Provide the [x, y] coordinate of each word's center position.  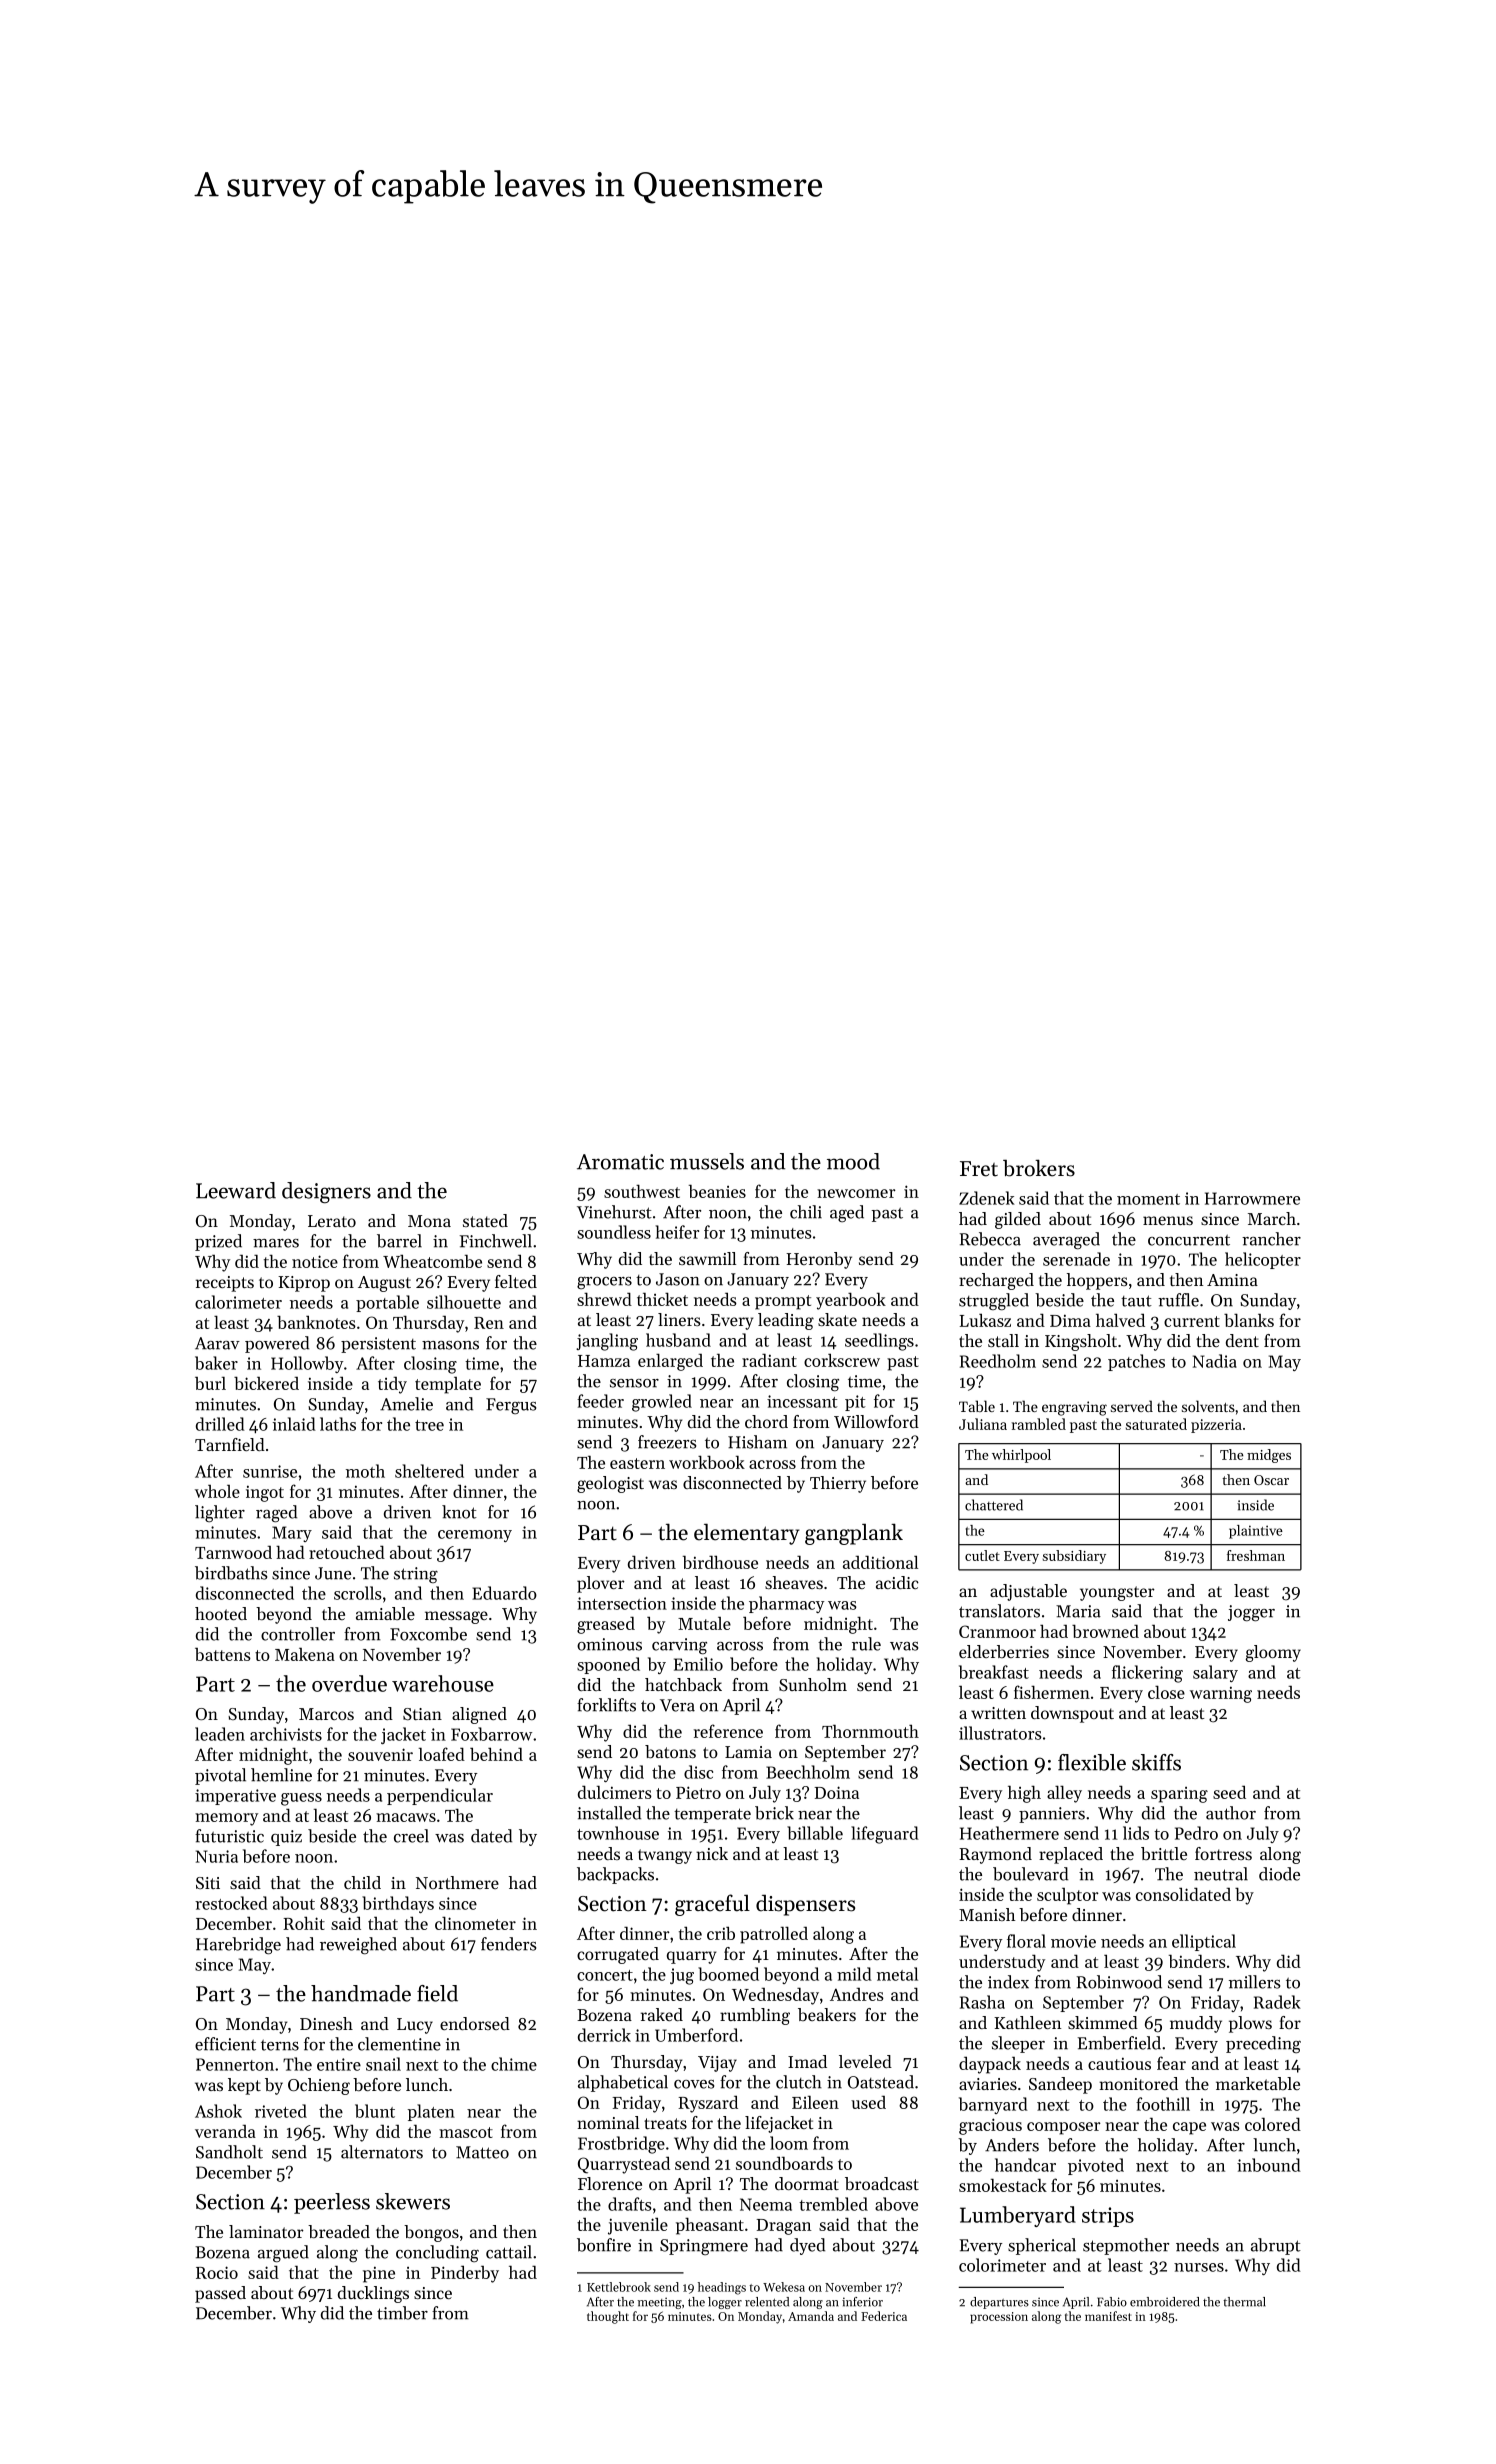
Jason [678, 1279]
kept [244, 2086]
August [384, 1284]
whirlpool [1021, 1456]
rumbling [755, 2016]
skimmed [1103, 2022]
